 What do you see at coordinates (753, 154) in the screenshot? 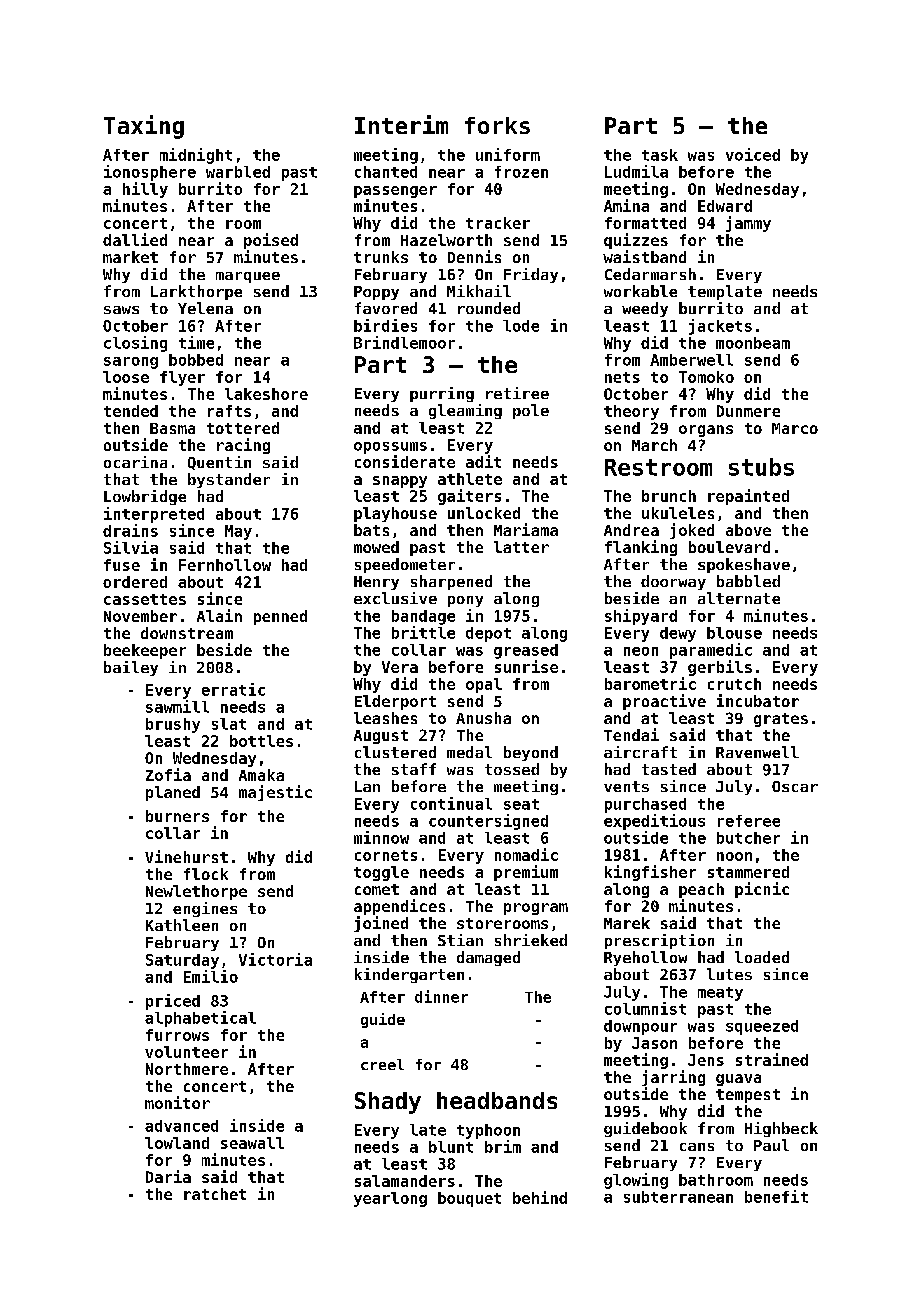
I see `voiced` at bounding box center [753, 154].
